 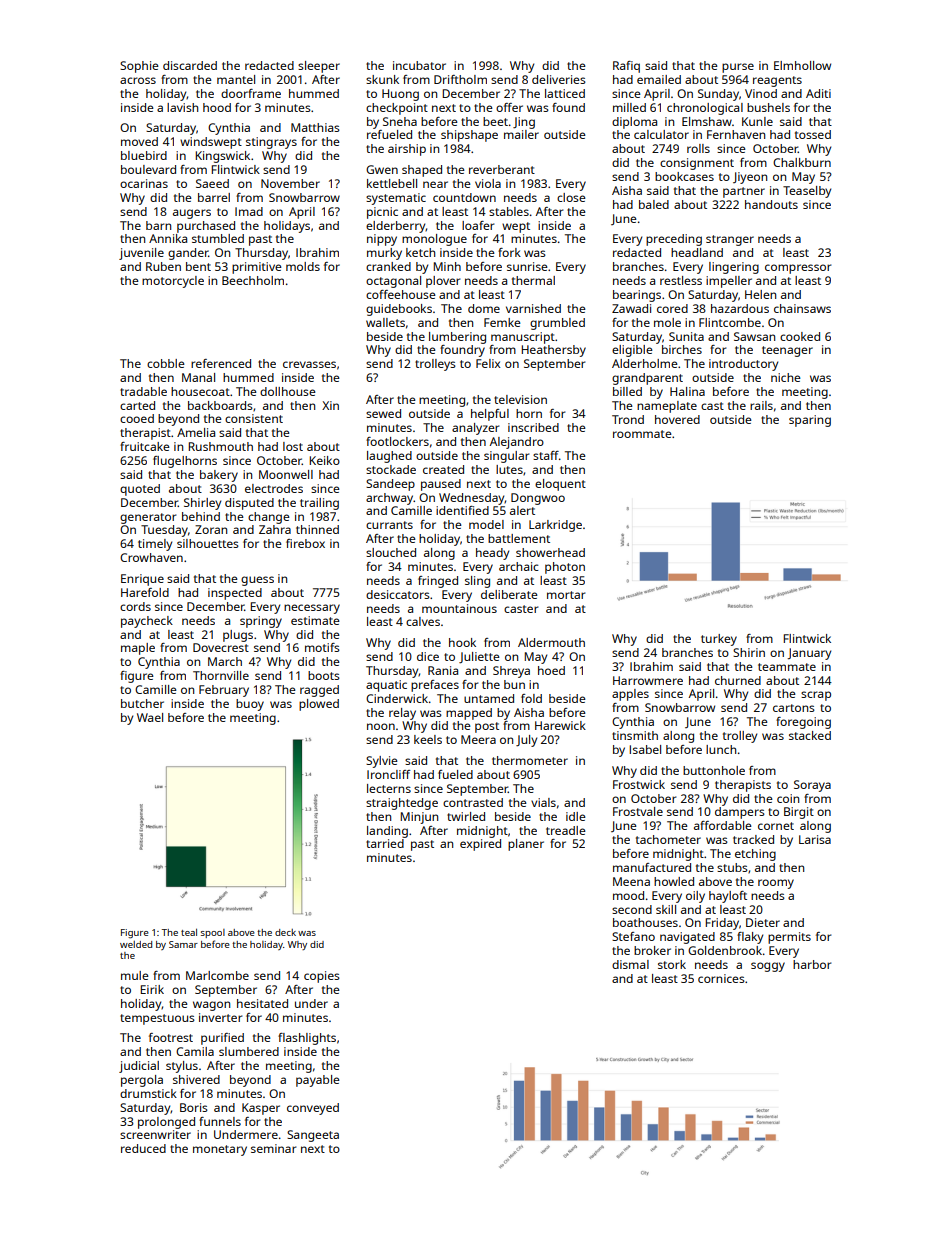 What do you see at coordinates (802, 308) in the screenshot?
I see `chainsaws` at bounding box center [802, 308].
